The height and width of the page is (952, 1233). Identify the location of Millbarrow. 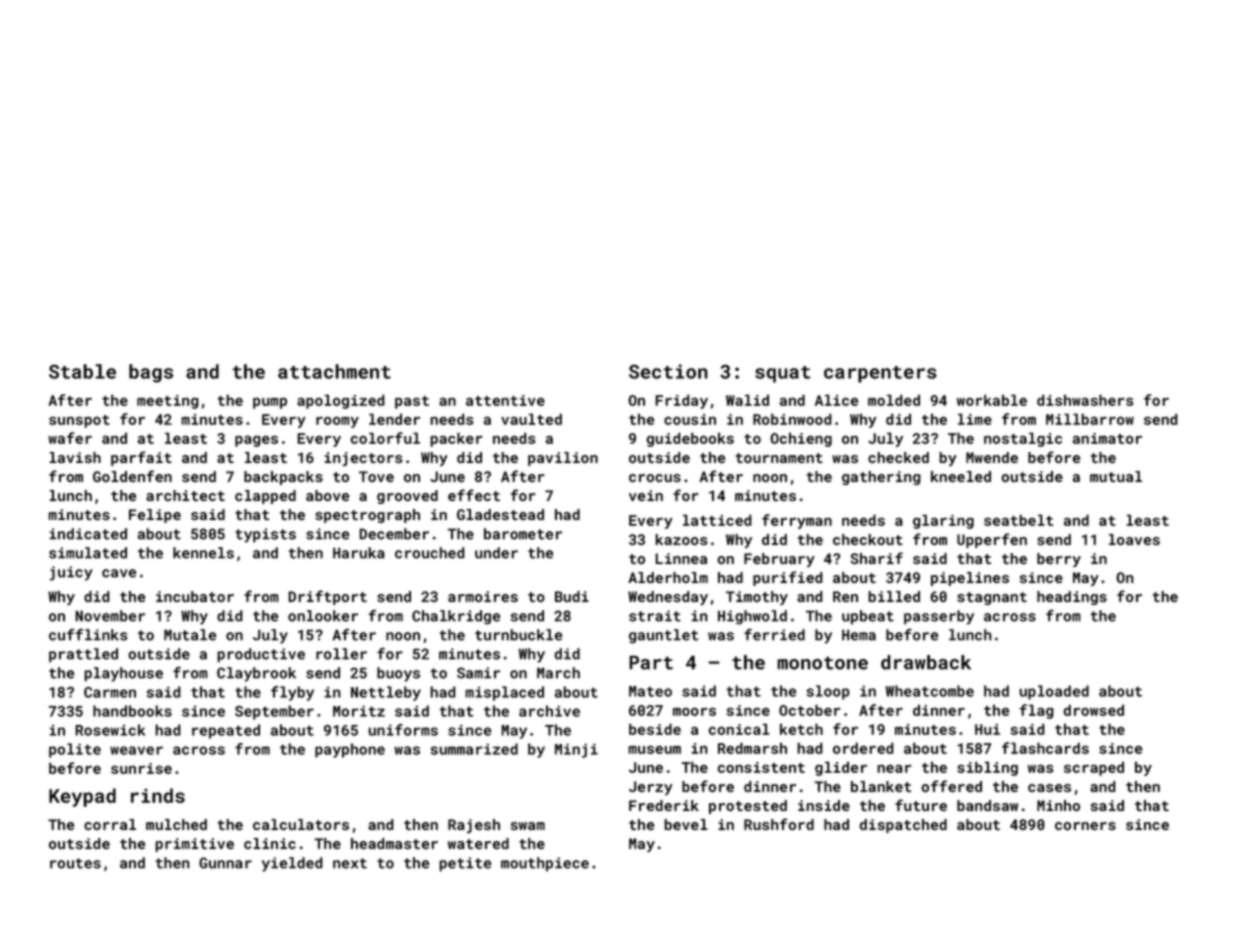
(1090, 419).
